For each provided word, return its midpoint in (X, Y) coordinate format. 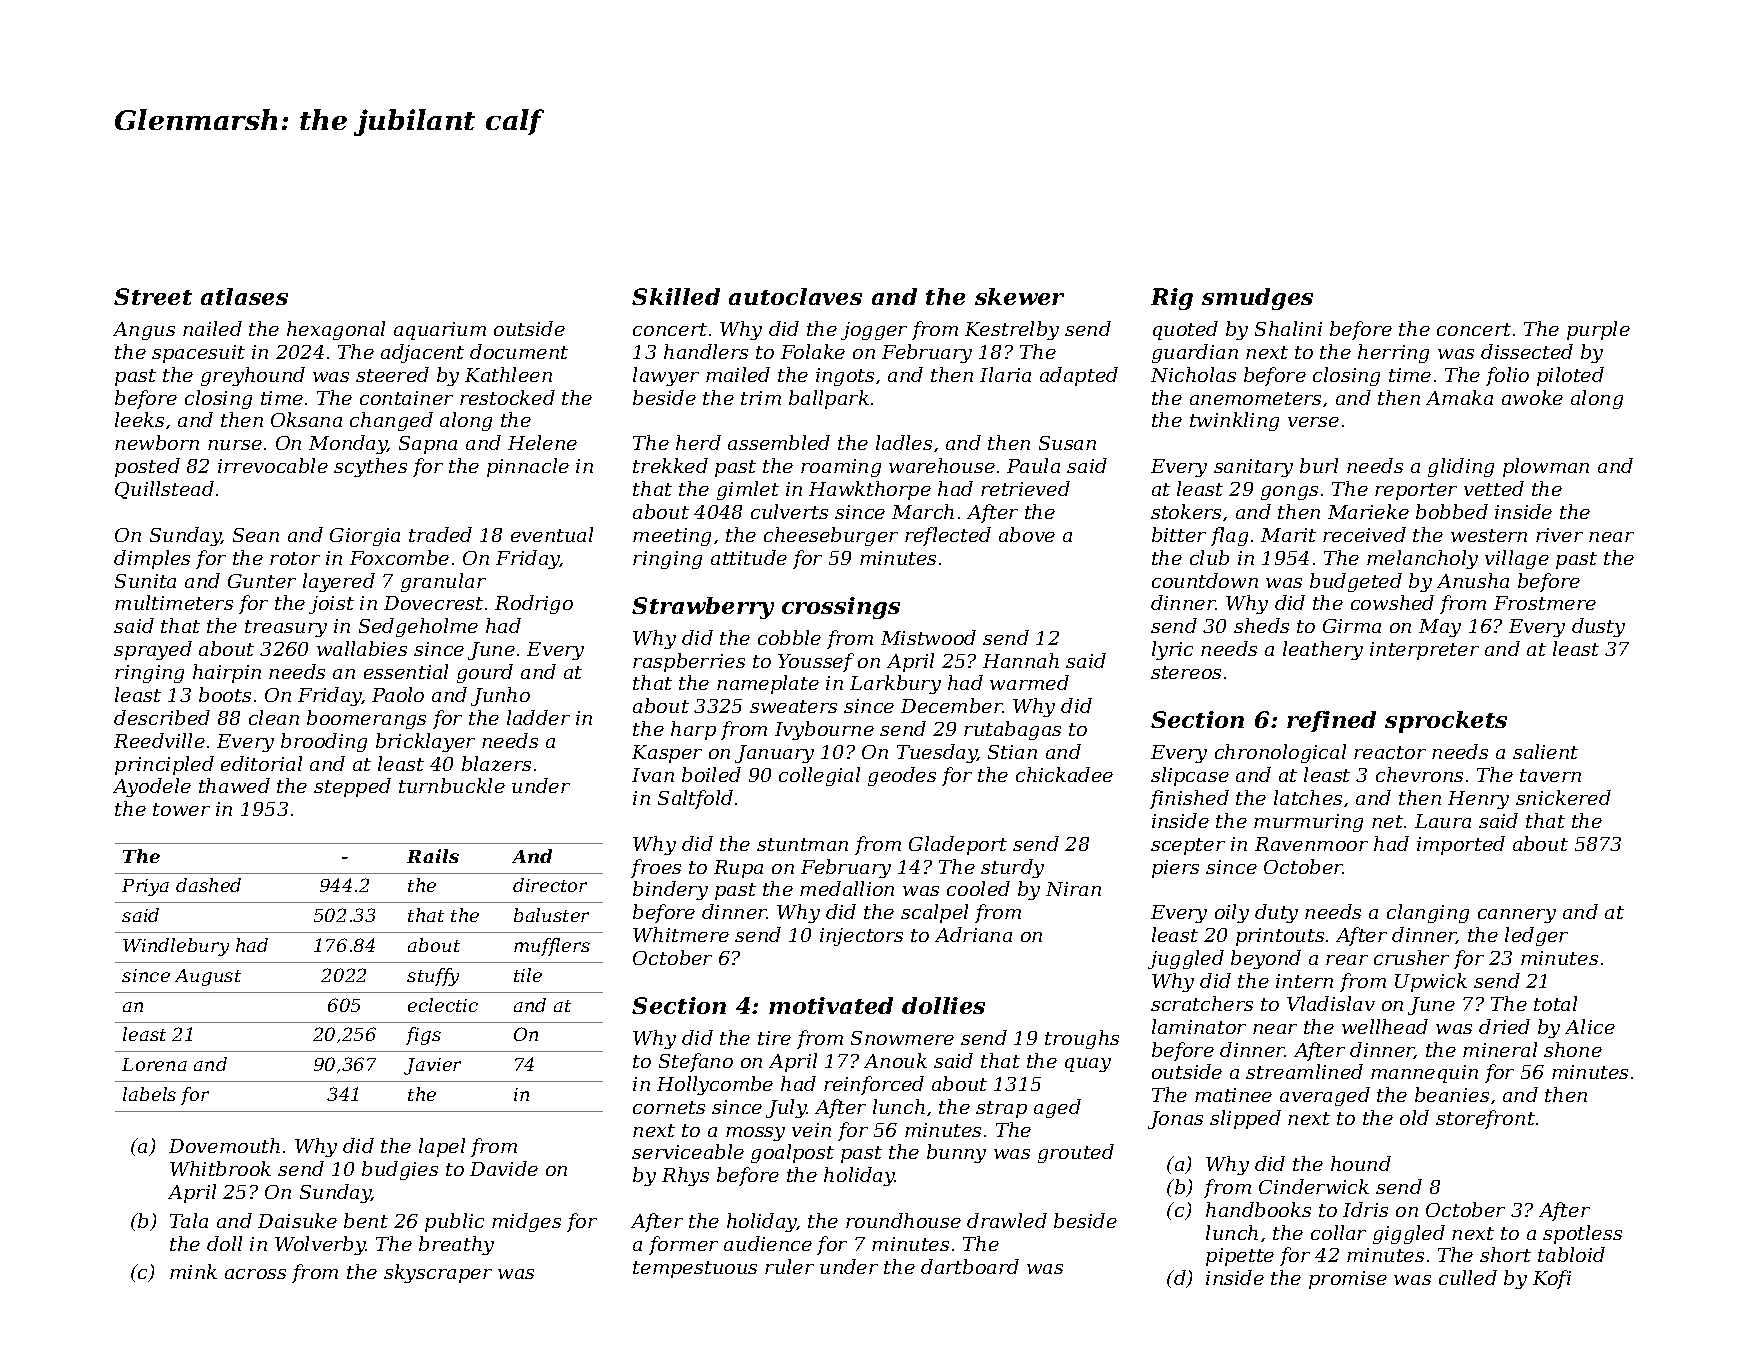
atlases (244, 296)
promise (1348, 1280)
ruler (789, 1266)
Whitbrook (220, 1168)
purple (1598, 330)
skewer (1019, 296)
